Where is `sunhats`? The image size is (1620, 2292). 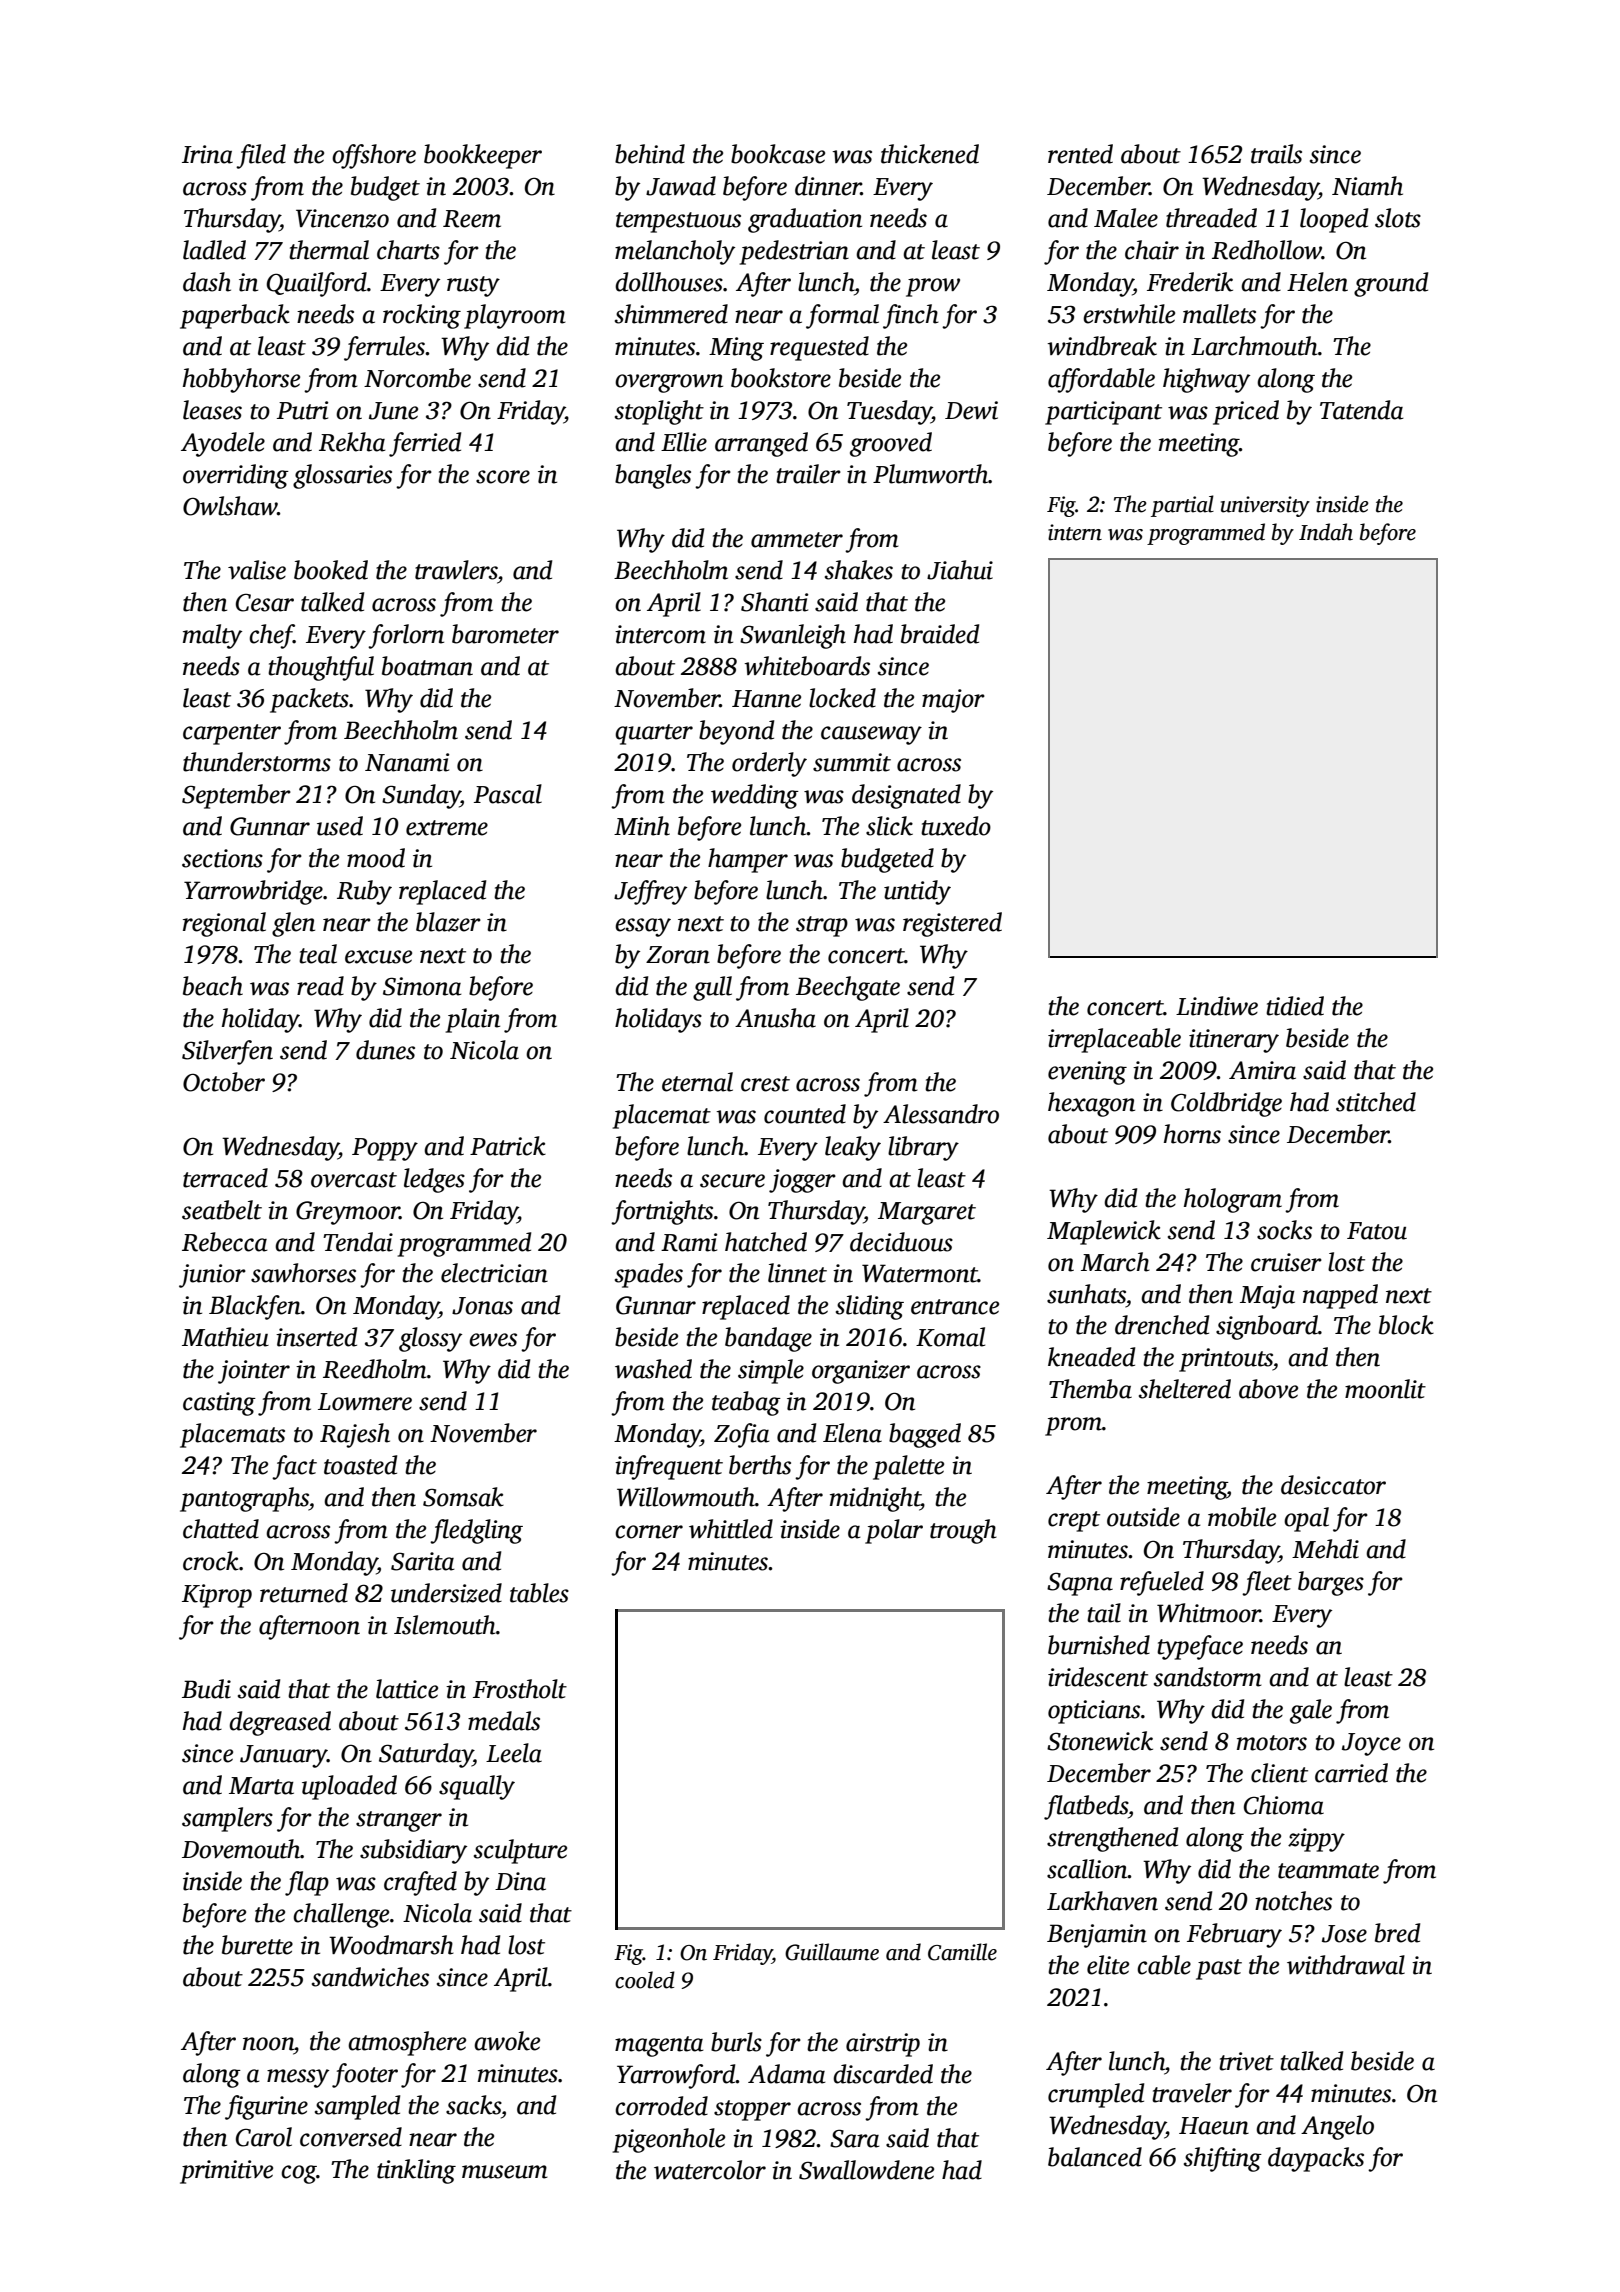
sunhats is located at coordinates (1086, 1294).
